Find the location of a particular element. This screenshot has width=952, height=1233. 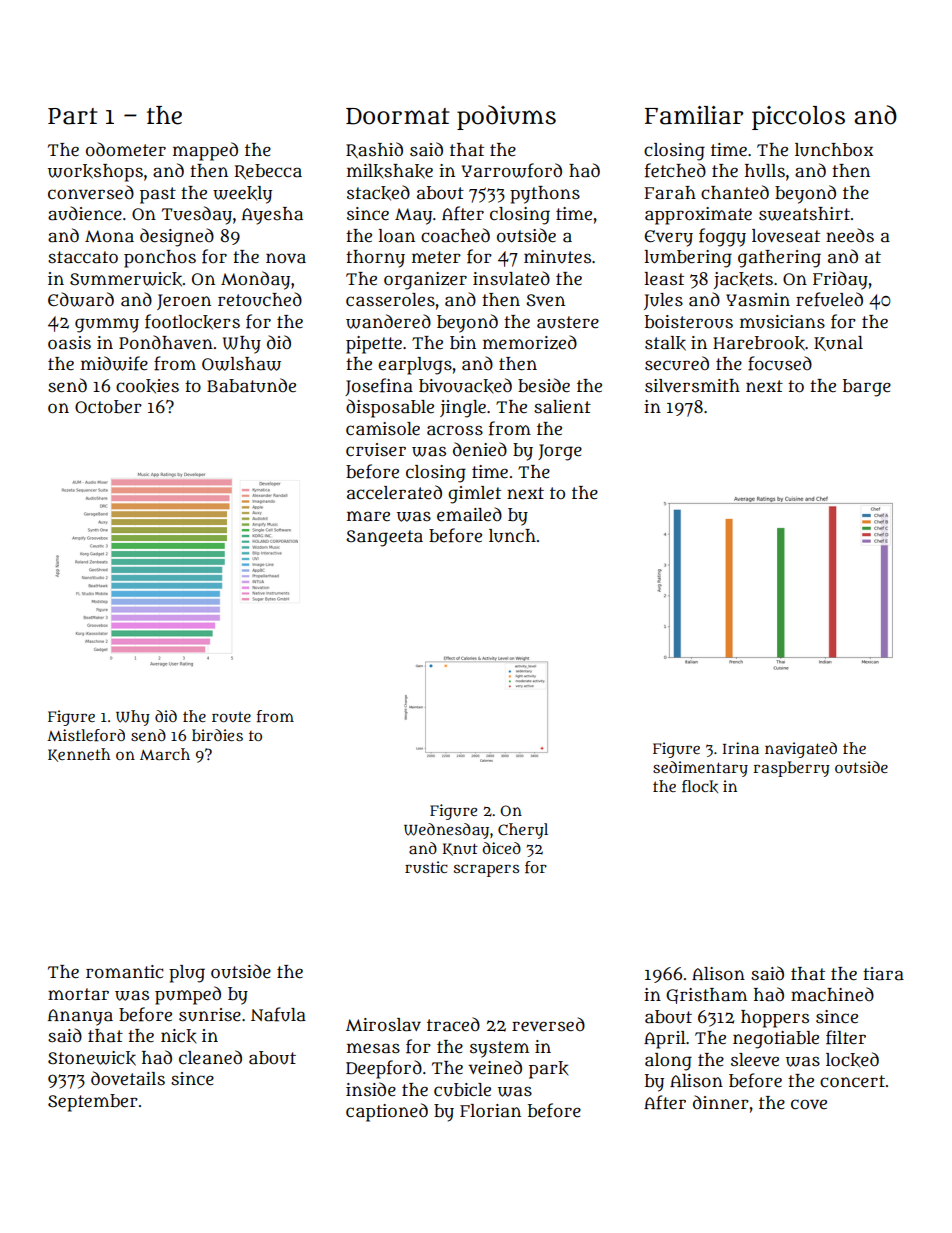

Jorge is located at coordinates (560, 452).
